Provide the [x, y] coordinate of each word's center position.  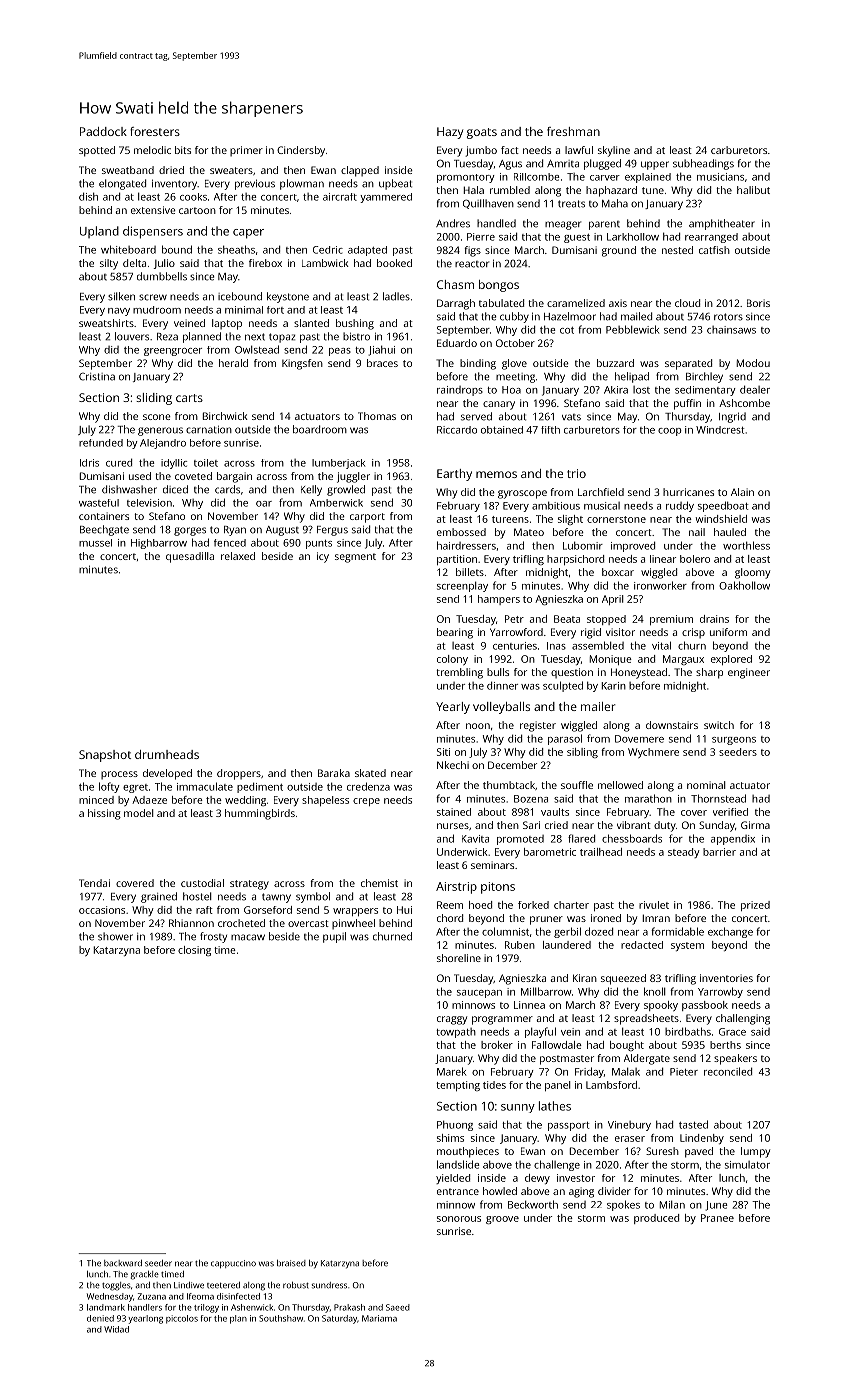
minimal [244, 310]
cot [567, 330]
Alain [742, 492]
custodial [202, 883]
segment [355, 558]
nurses [453, 826]
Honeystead [639, 673]
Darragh [456, 304]
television [149, 503]
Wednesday [110, 1297]
